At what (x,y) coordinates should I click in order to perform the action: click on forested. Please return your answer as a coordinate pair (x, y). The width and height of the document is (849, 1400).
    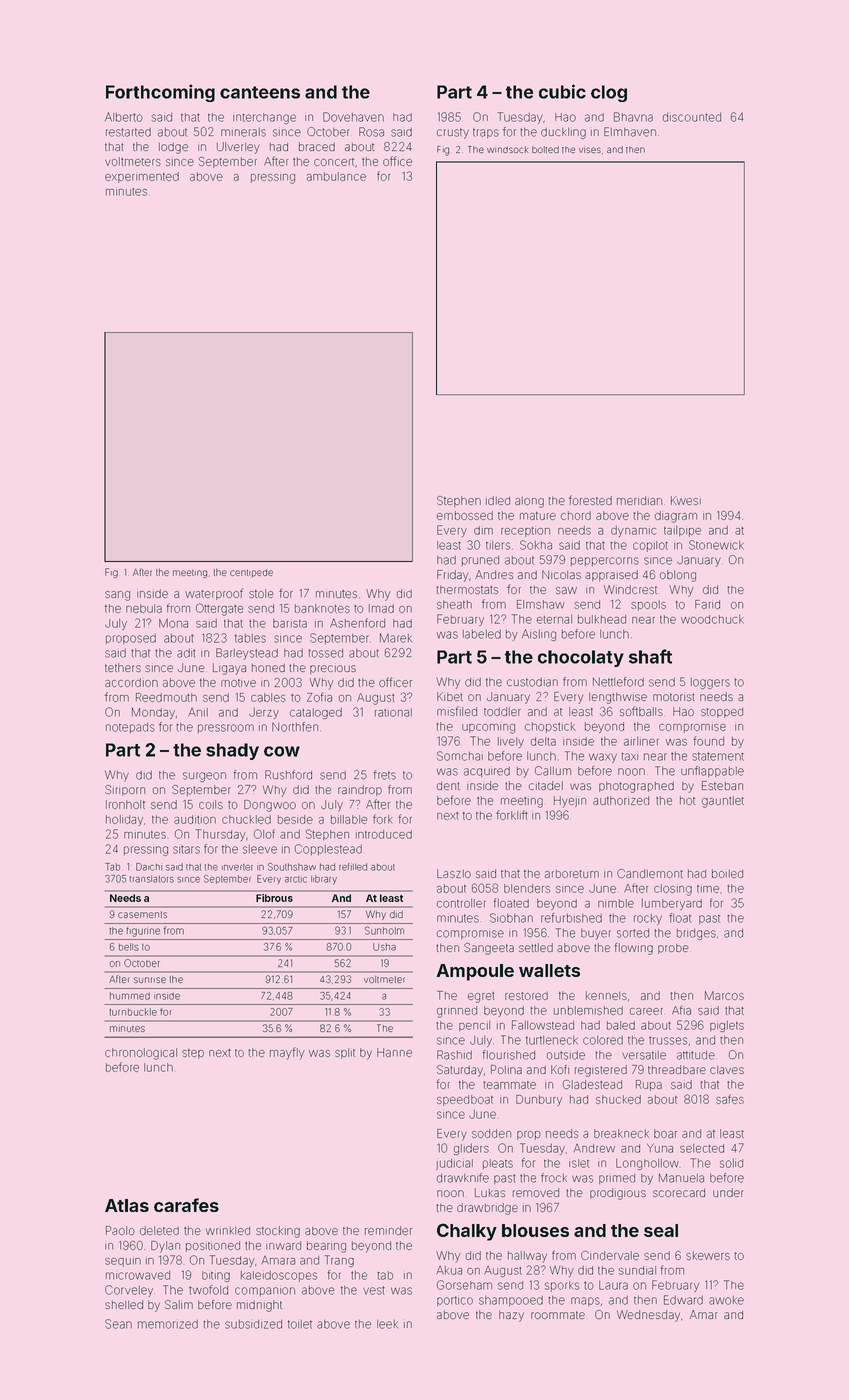
    Looking at the image, I should click on (590, 500).
